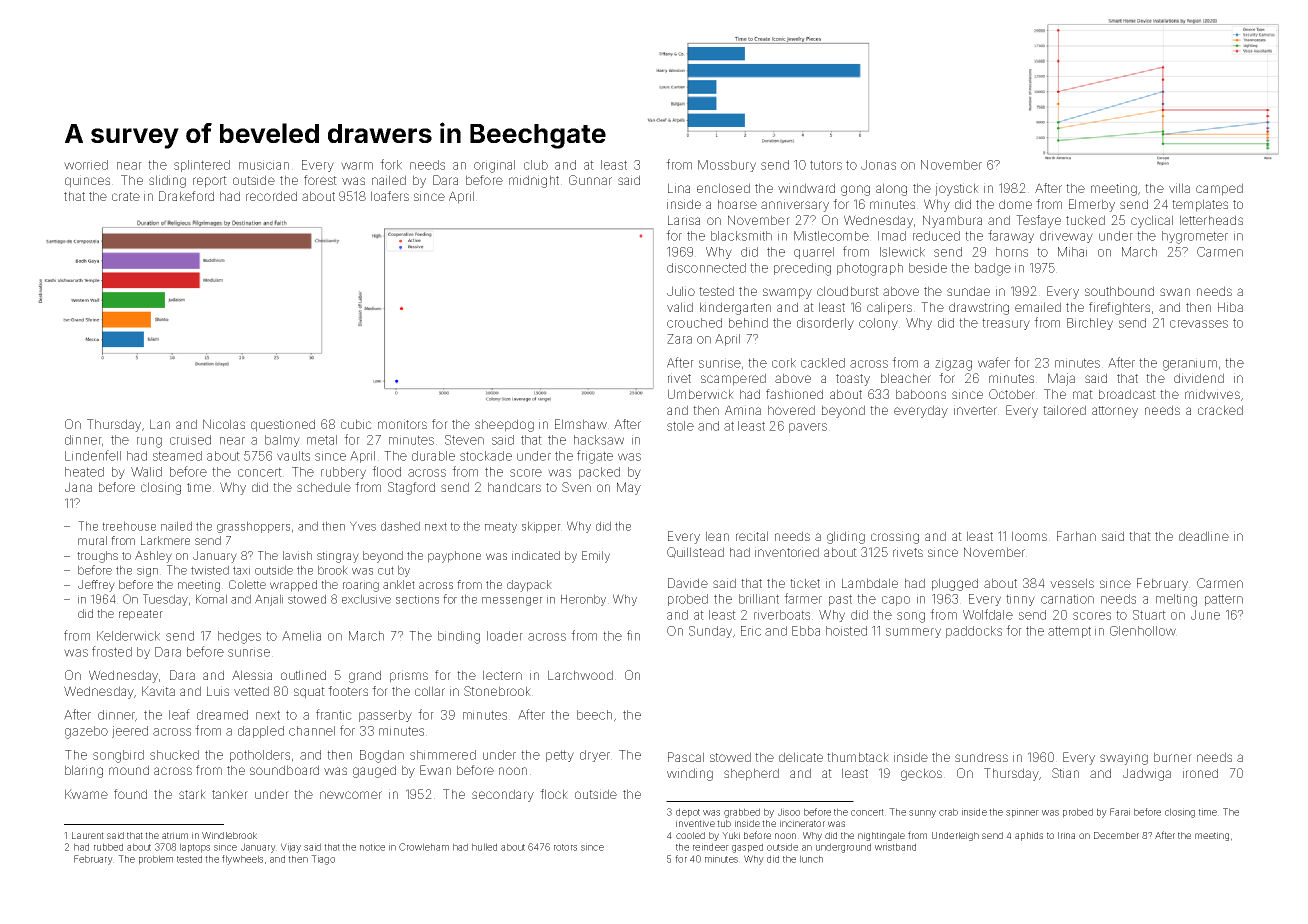 The width and height of the screenshot is (1308, 924). What do you see at coordinates (1199, 324) in the screenshot?
I see `crevasses` at bounding box center [1199, 324].
